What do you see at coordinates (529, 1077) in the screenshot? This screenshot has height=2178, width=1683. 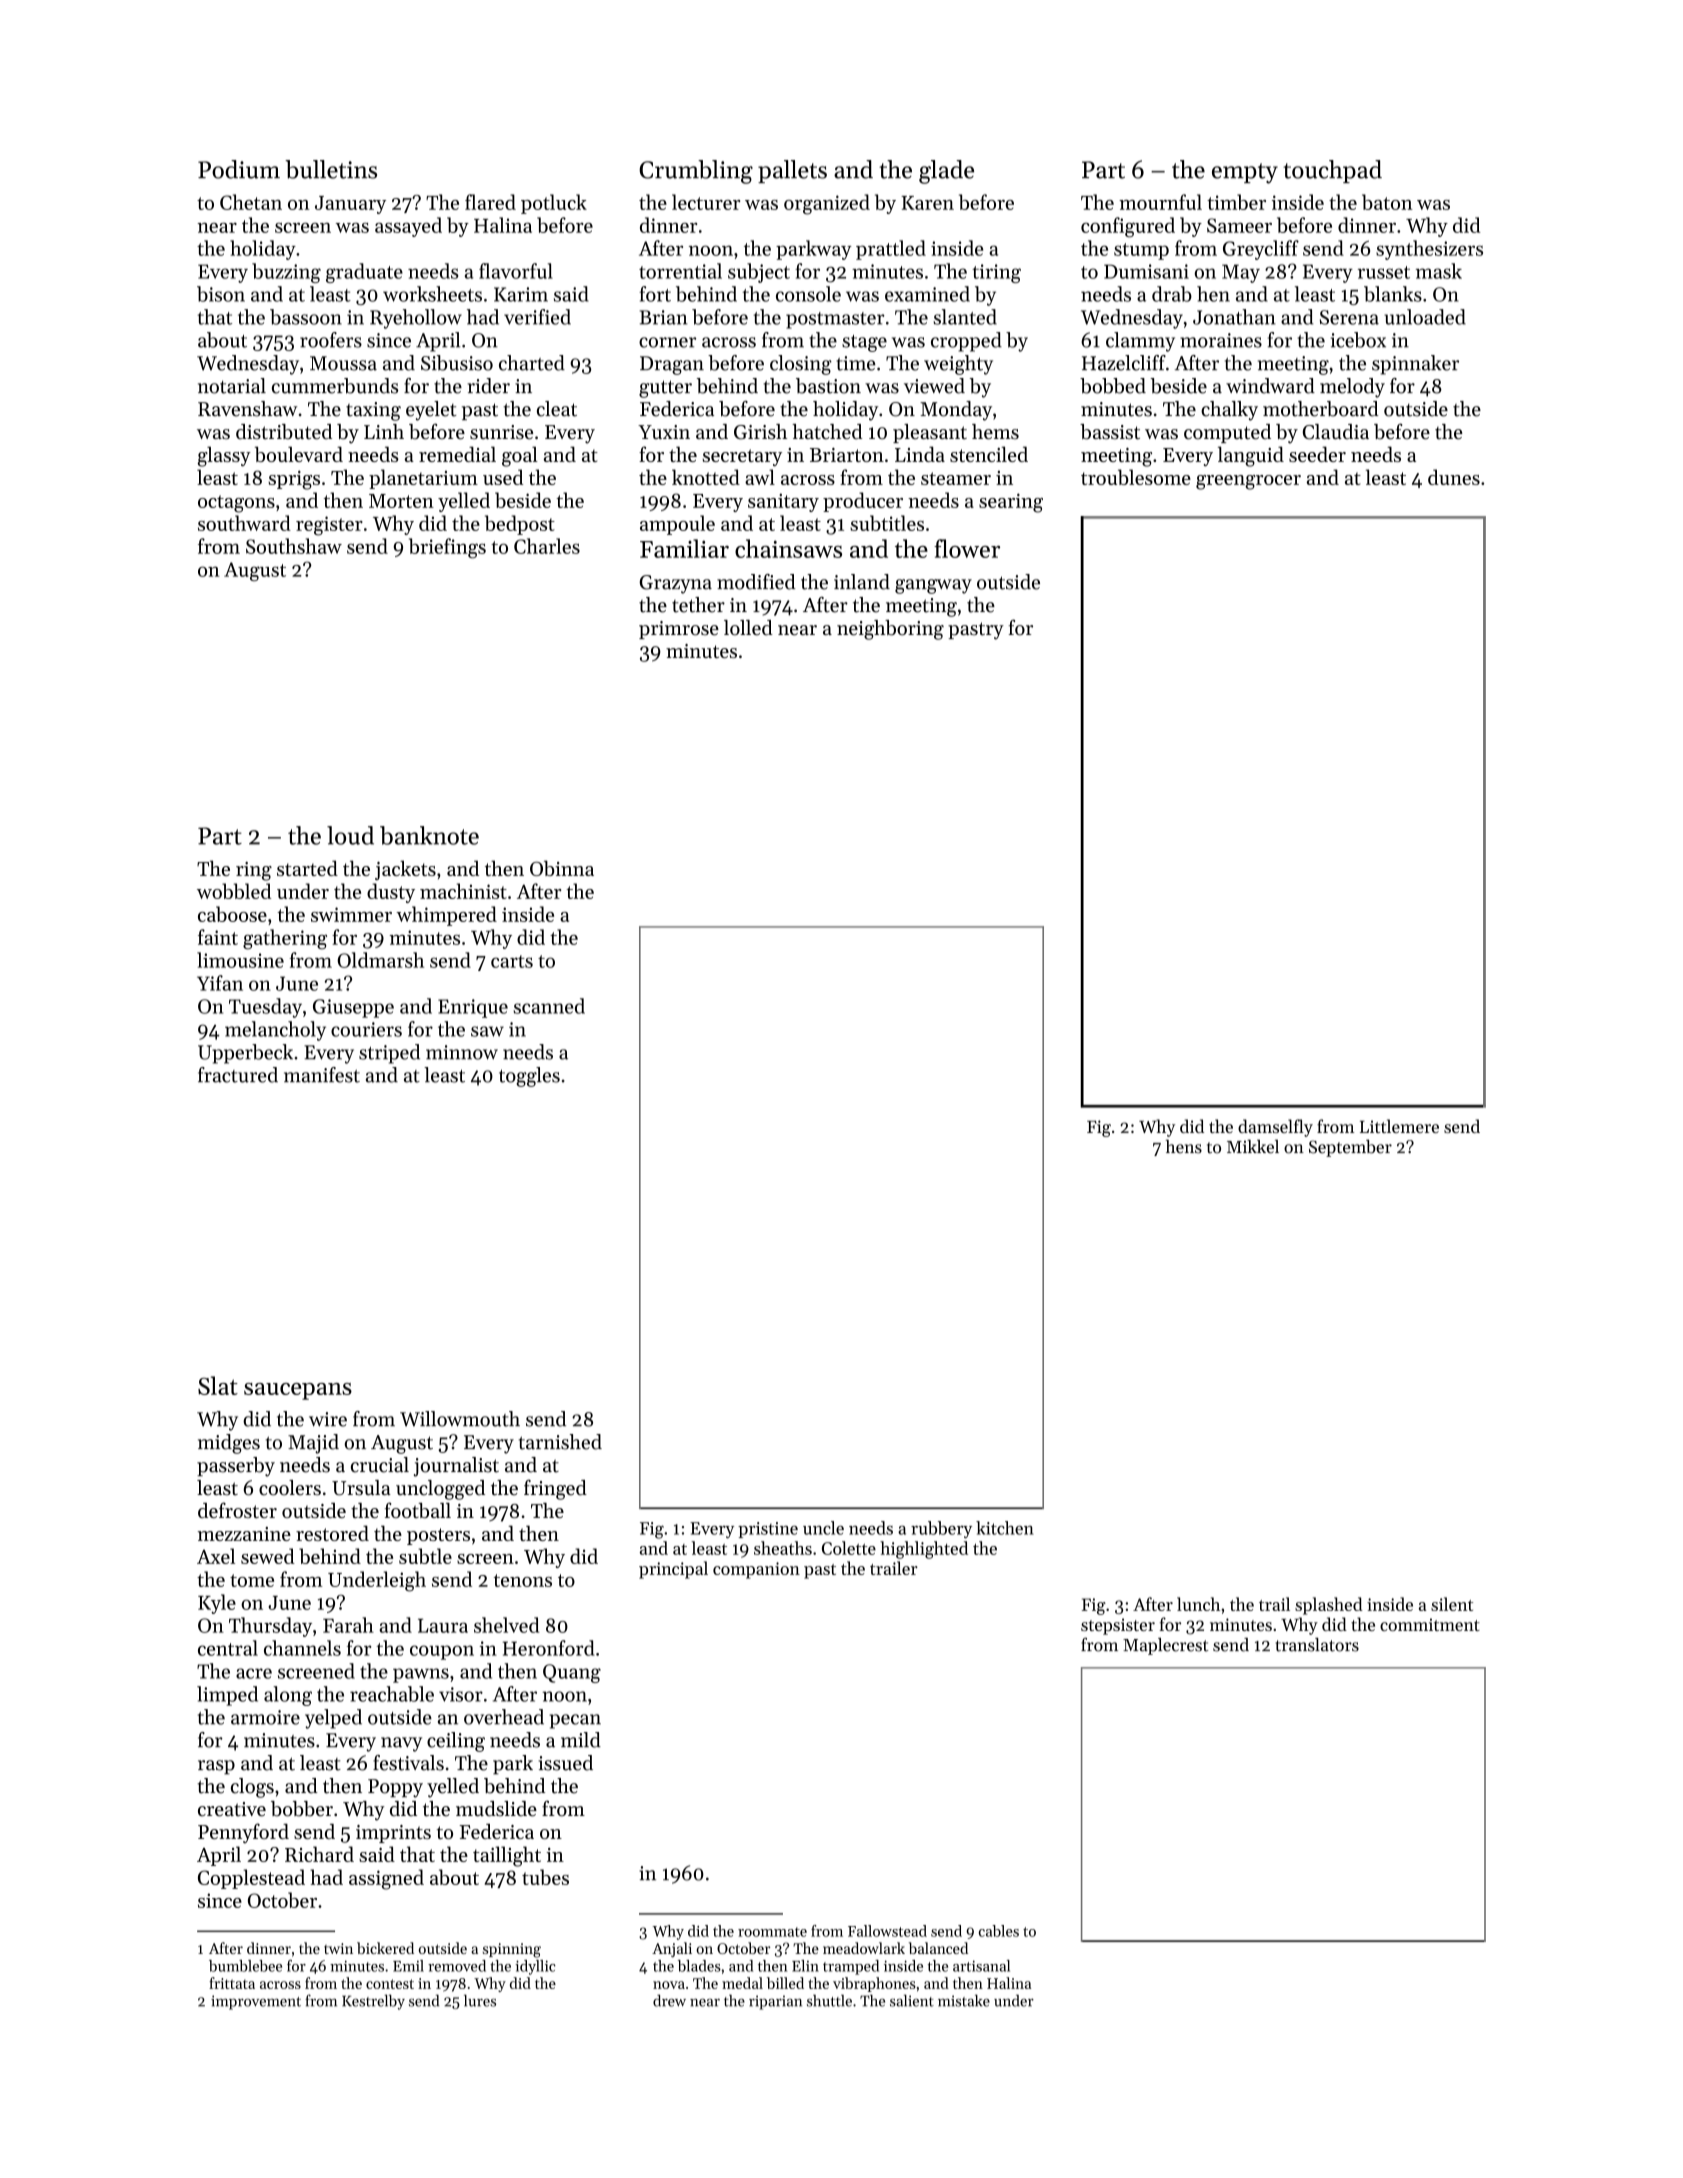 I see `toggles` at bounding box center [529, 1077].
